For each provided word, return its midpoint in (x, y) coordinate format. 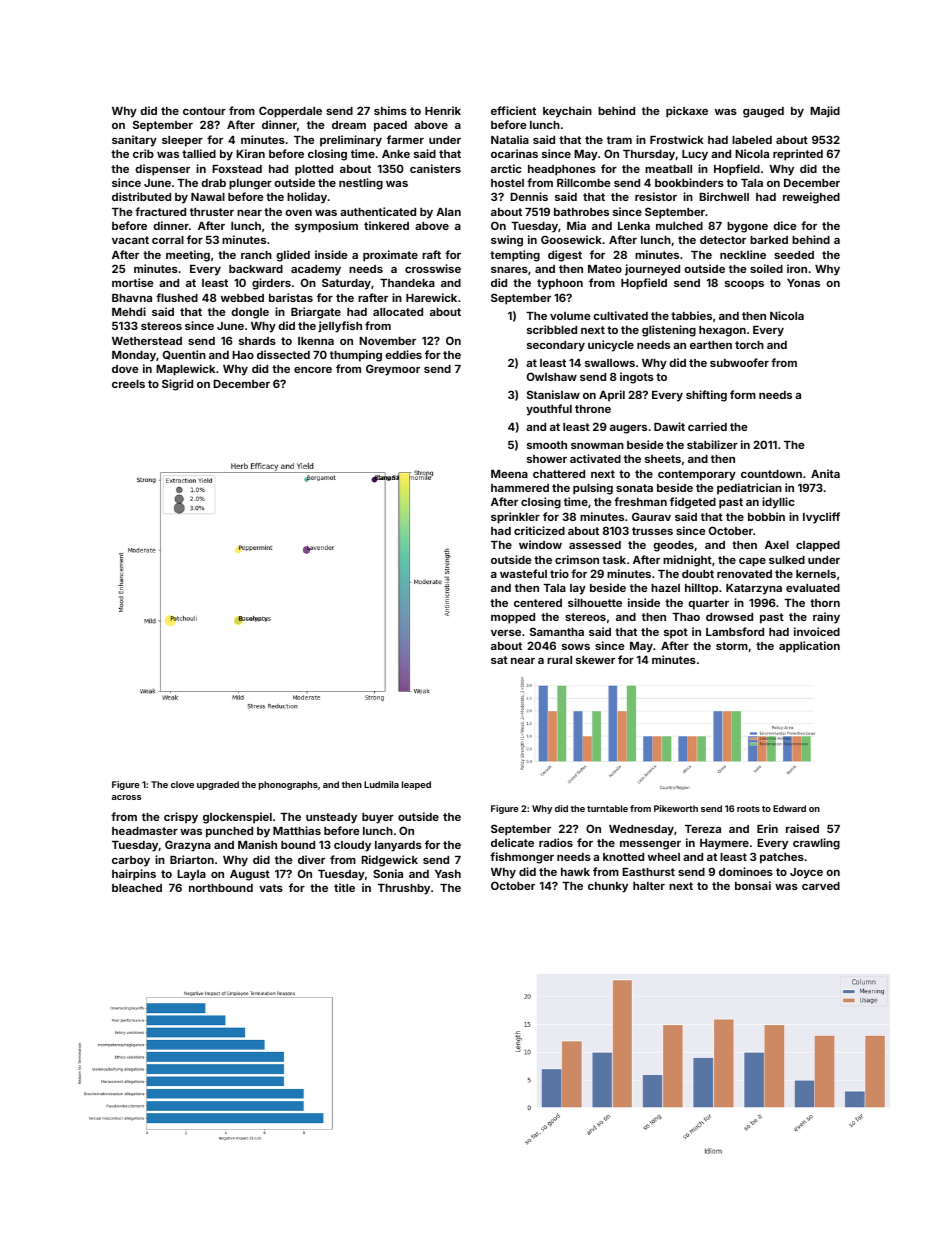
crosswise (433, 268)
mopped (513, 618)
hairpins (134, 875)
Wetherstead (147, 341)
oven (298, 213)
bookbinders (689, 182)
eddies (403, 354)
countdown (771, 474)
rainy (826, 618)
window (540, 544)
